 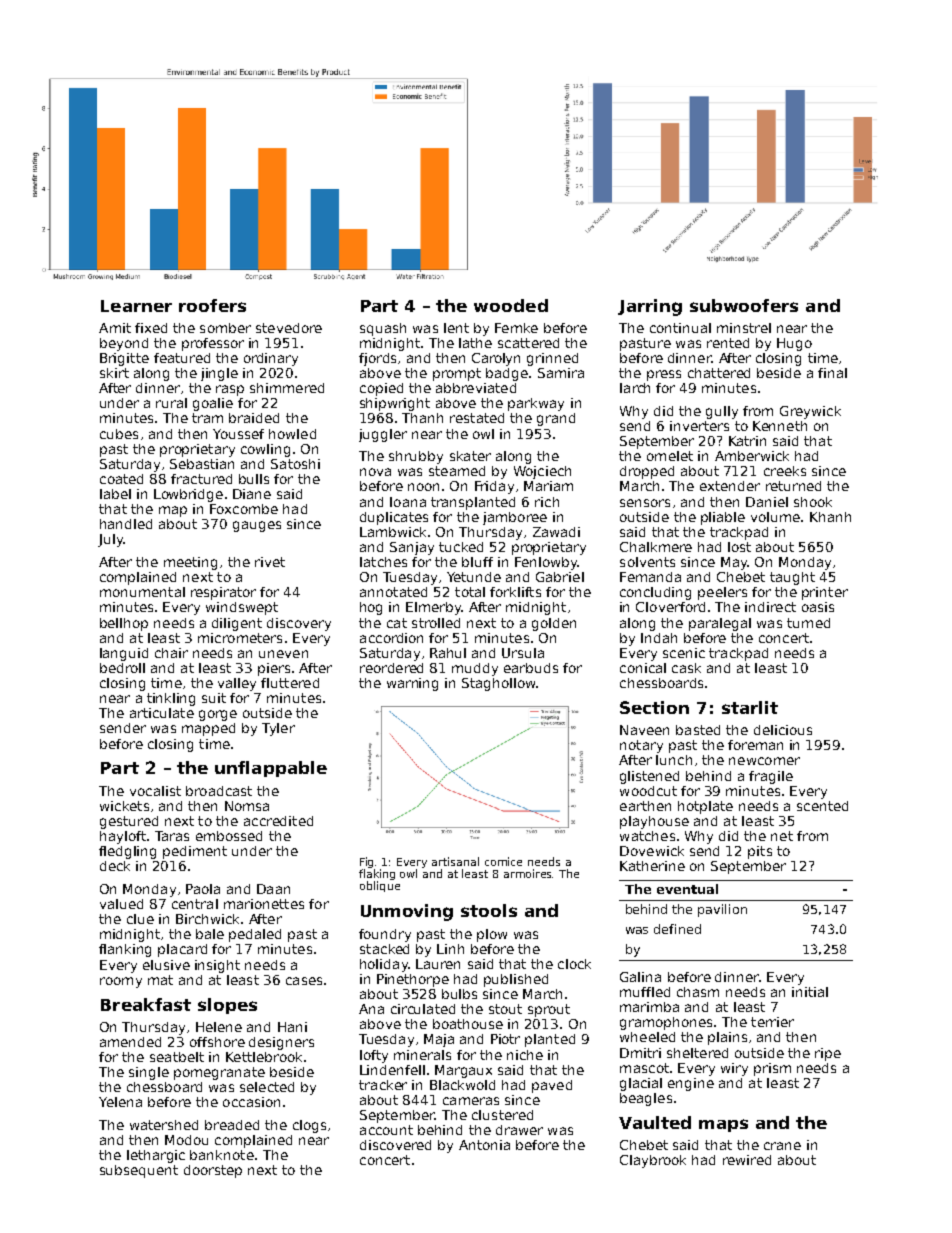 I want to click on niche, so click(x=525, y=1055).
